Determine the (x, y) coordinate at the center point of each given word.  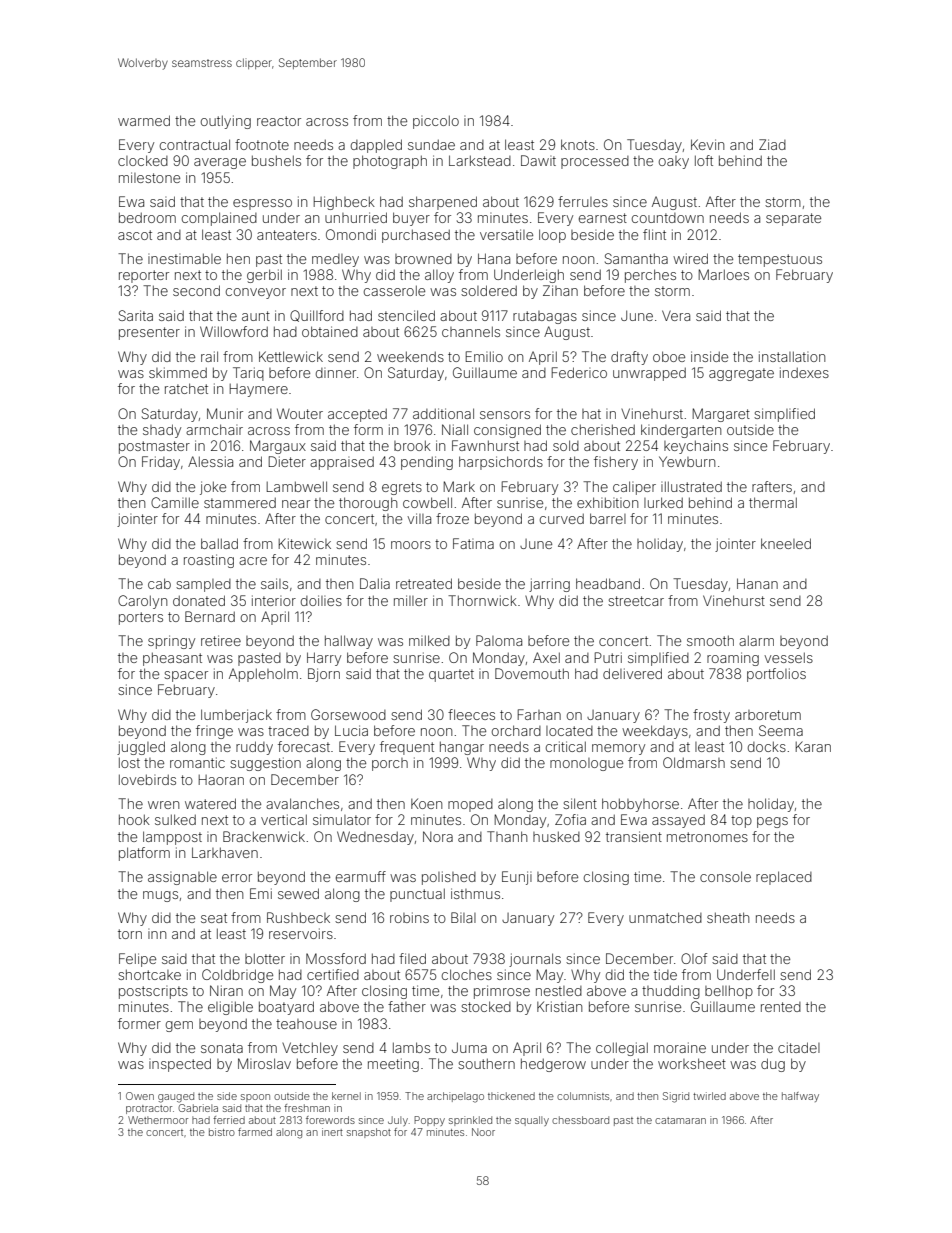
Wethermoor (158, 1120)
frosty (711, 716)
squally (532, 1121)
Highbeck (344, 203)
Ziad (772, 144)
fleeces (471, 714)
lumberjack (236, 716)
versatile (506, 234)
